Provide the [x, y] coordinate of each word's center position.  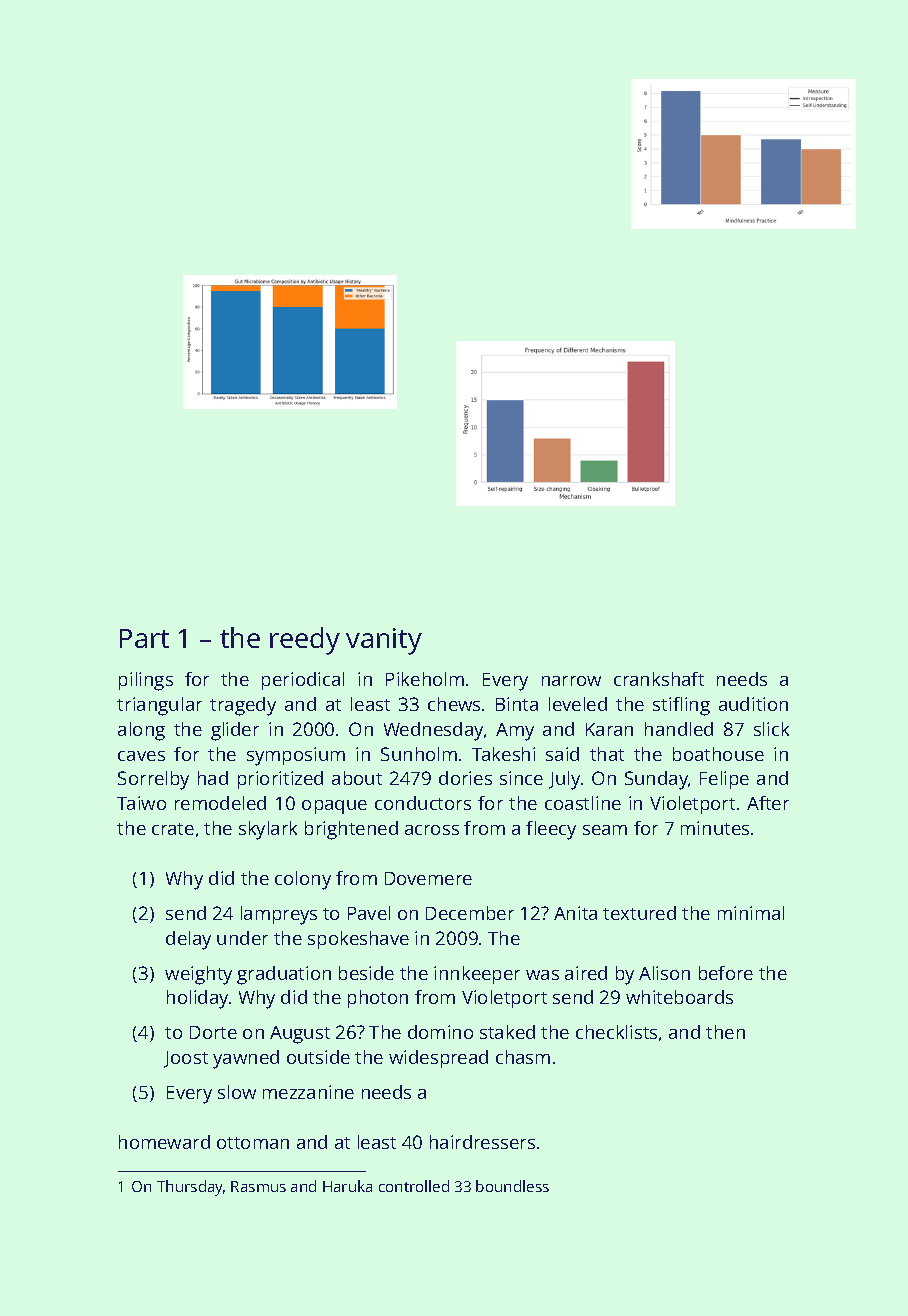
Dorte [213, 1032]
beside [366, 973]
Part [144, 638]
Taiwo [141, 803]
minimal [751, 913]
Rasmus [258, 1186]
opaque [334, 807]
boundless [512, 1186]
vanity [384, 641]
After [768, 803]
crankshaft [659, 679]
